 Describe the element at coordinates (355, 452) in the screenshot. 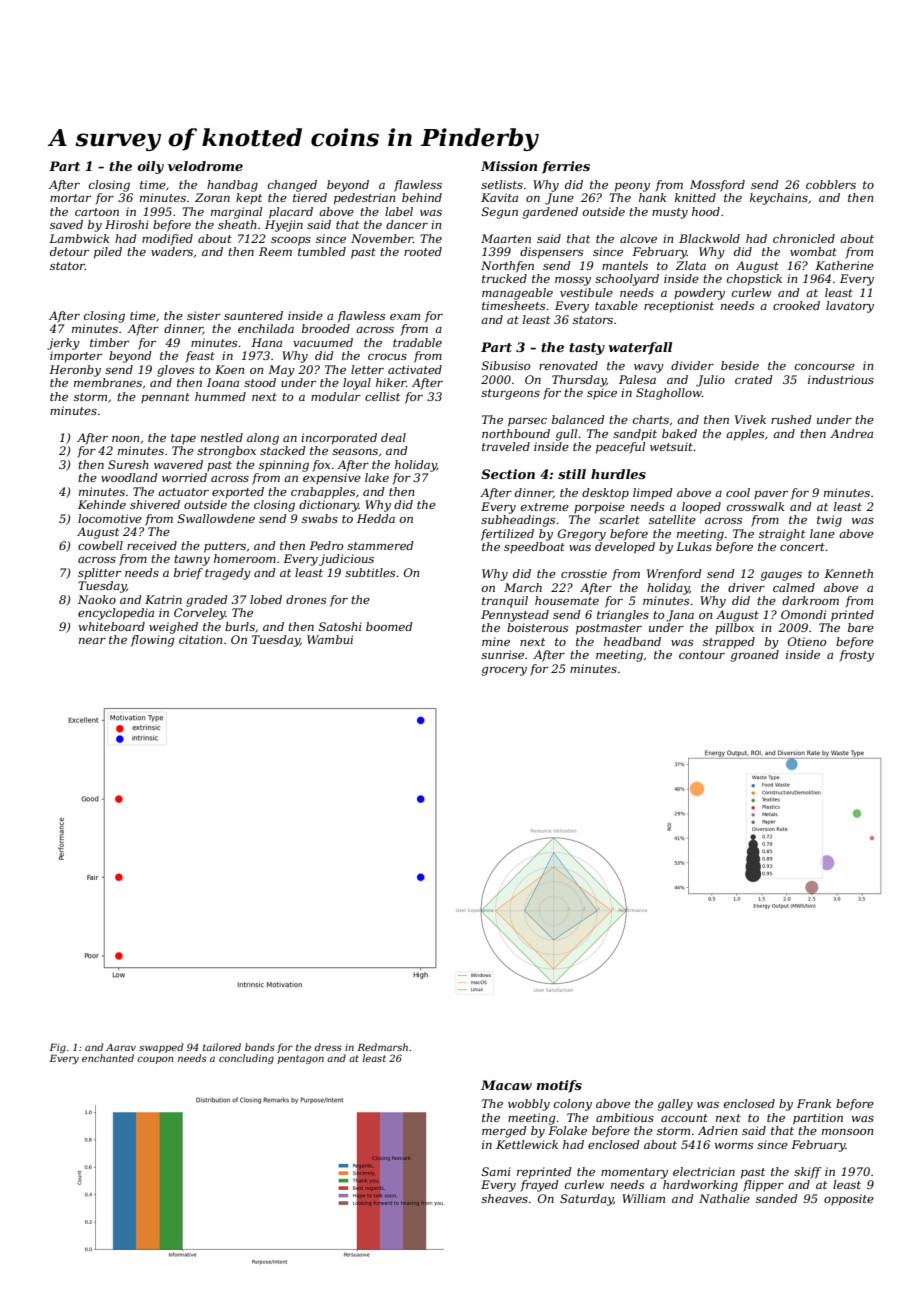

I see `seasons` at that location.
